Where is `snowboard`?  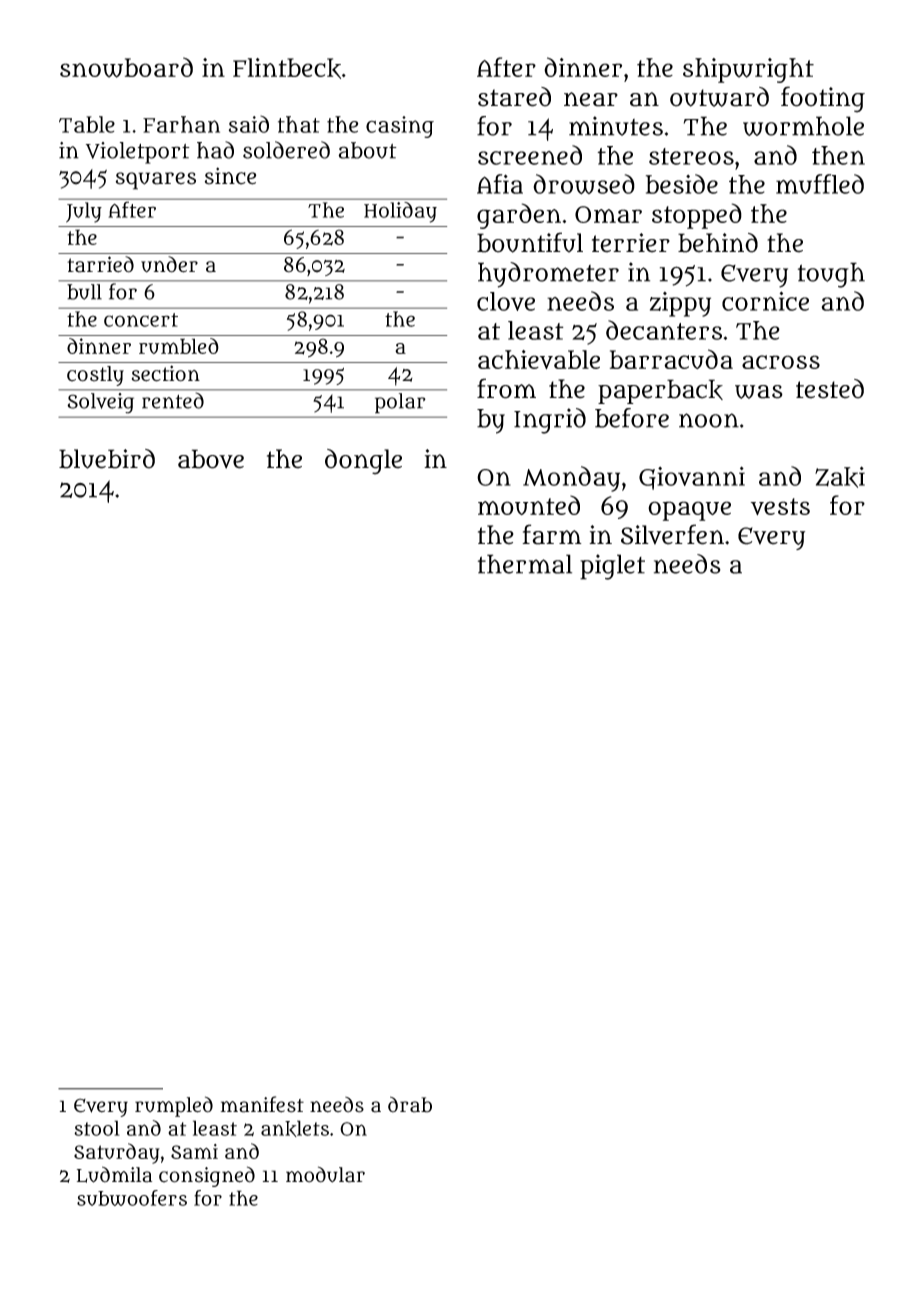 snowboard is located at coordinates (126, 67).
